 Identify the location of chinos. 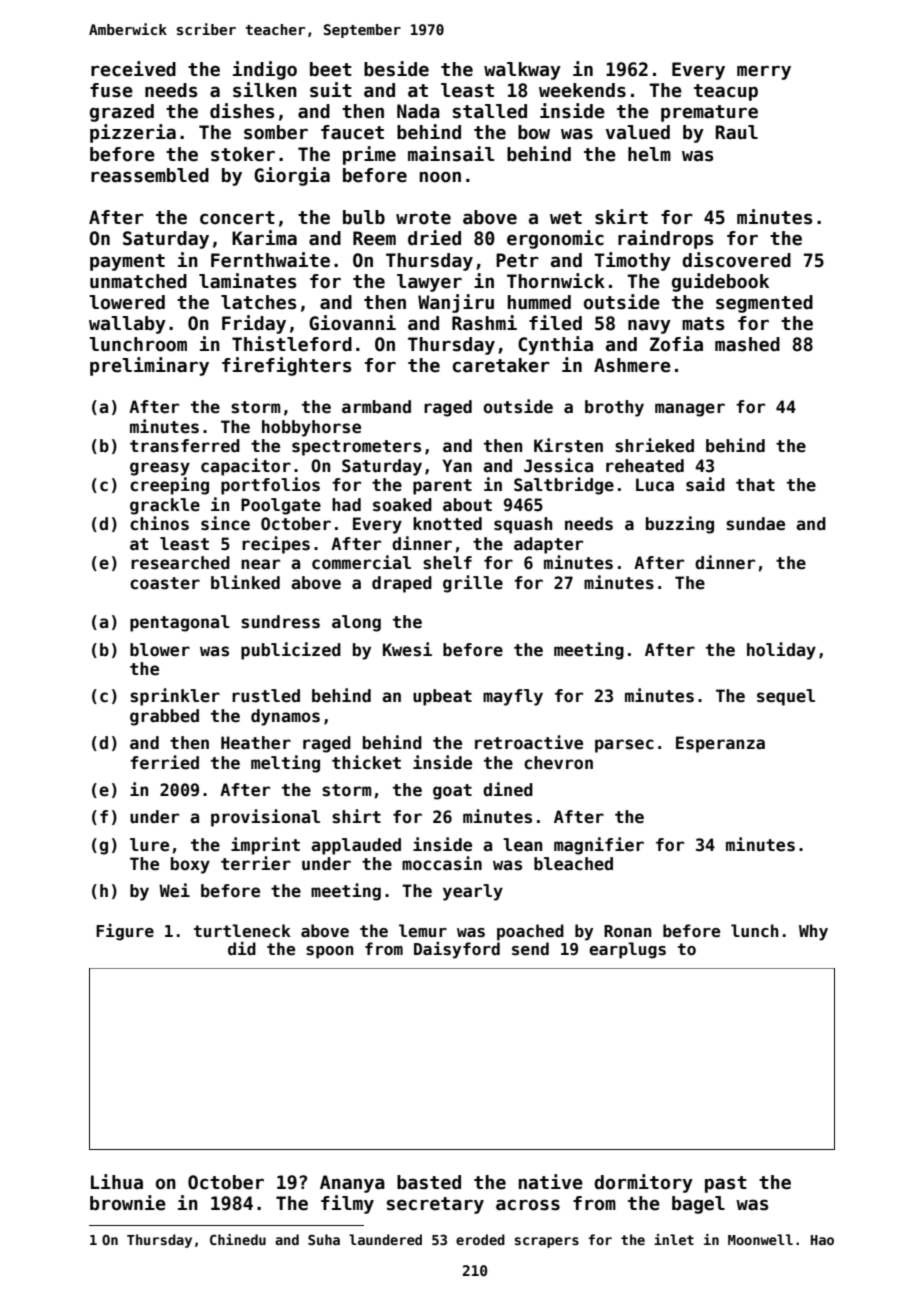
(159, 523).
